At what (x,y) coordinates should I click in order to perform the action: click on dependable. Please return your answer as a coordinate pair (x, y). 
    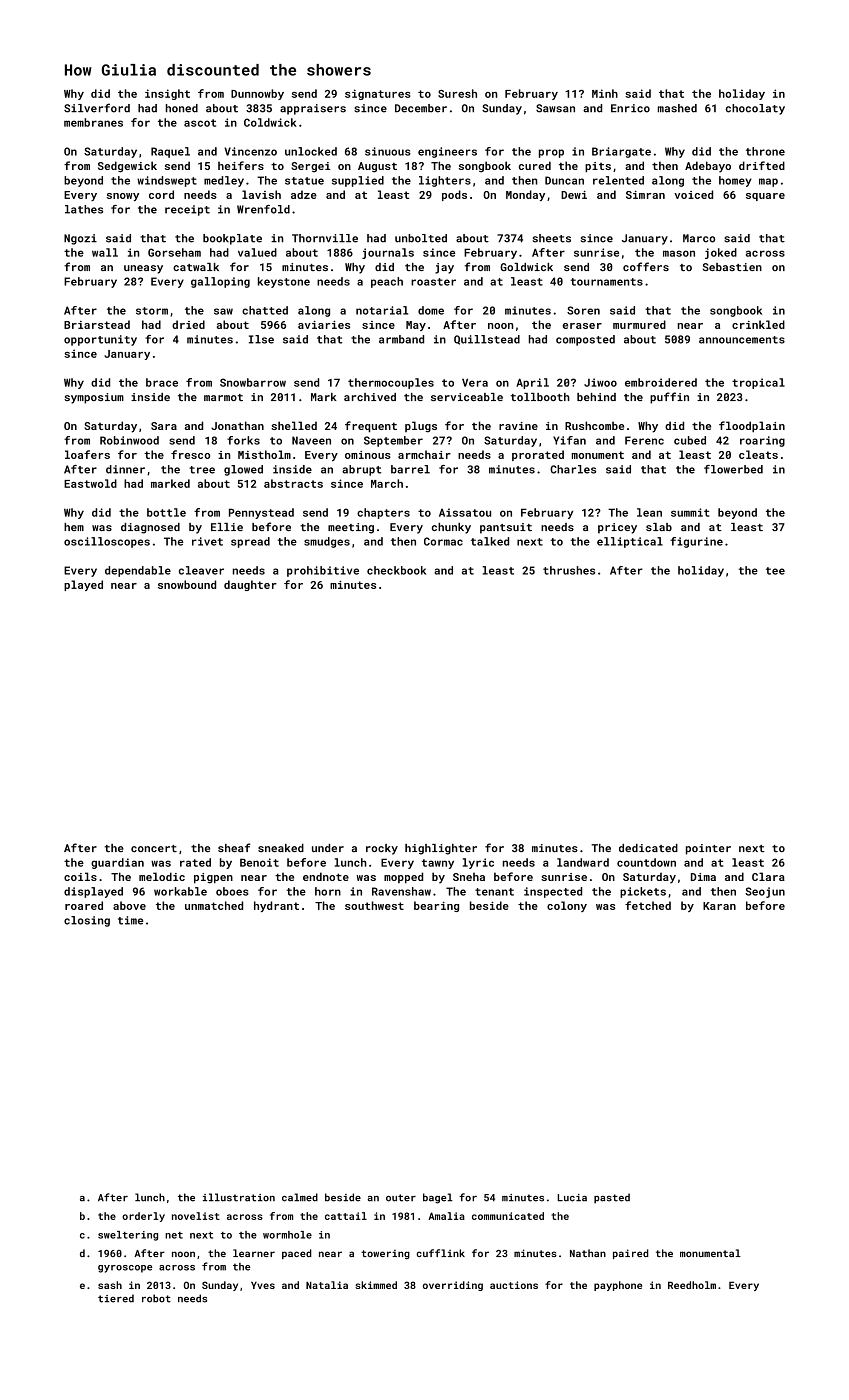
    Looking at the image, I should click on (138, 571).
